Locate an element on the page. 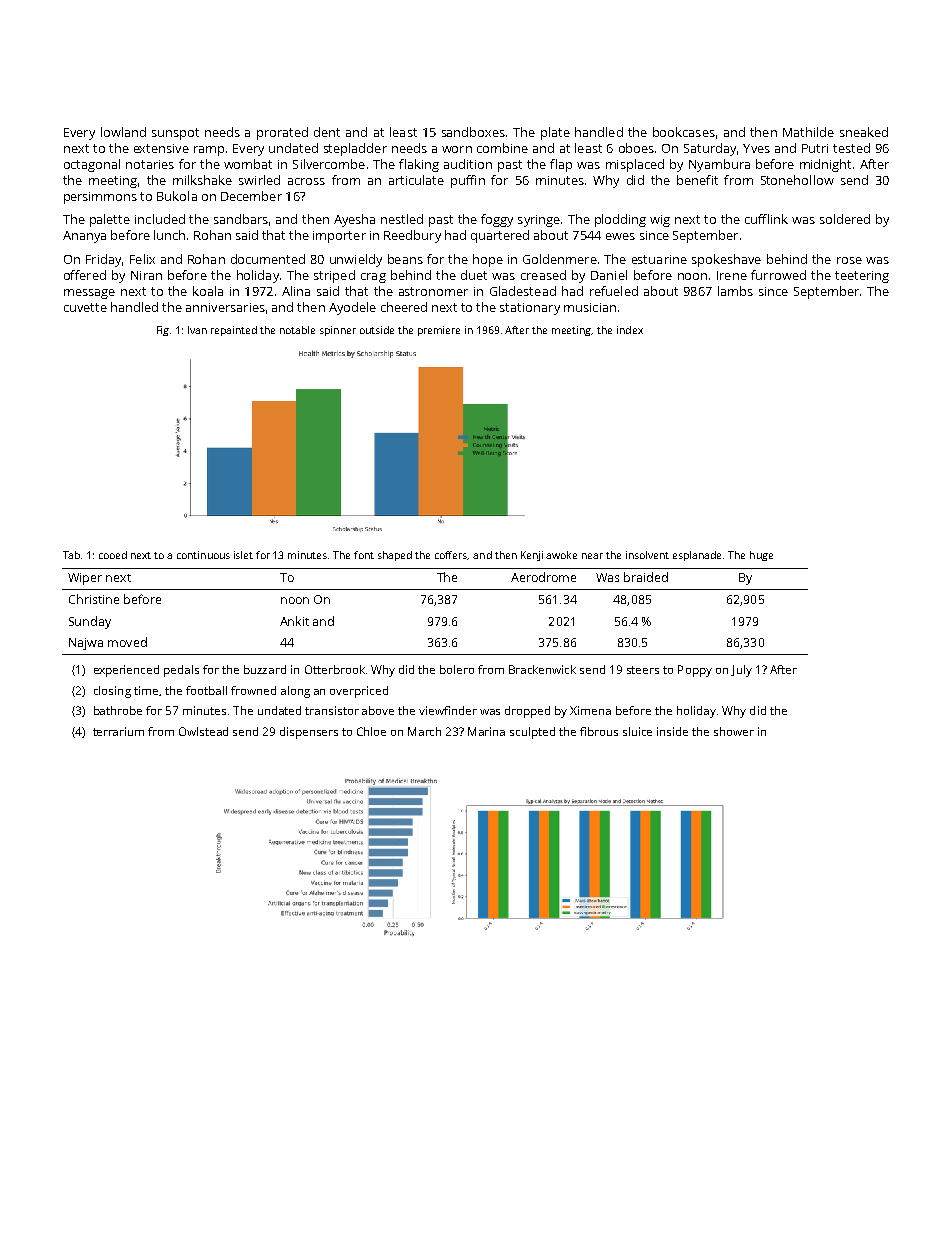 Image resolution: width=952 pixels, height=1233 pixels. astronomer is located at coordinates (433, 291).
